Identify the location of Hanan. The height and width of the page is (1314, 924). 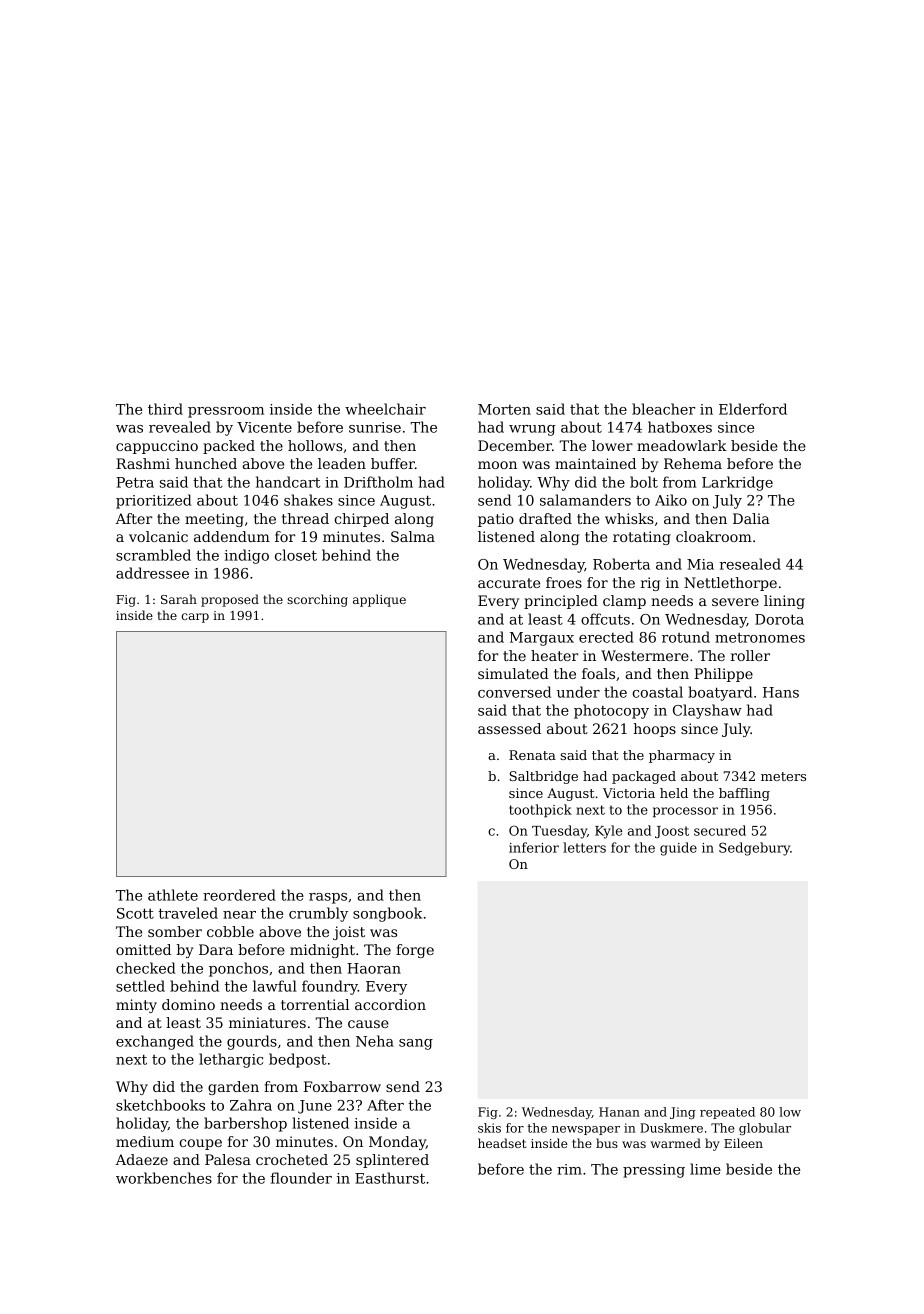
(619, 1112).
